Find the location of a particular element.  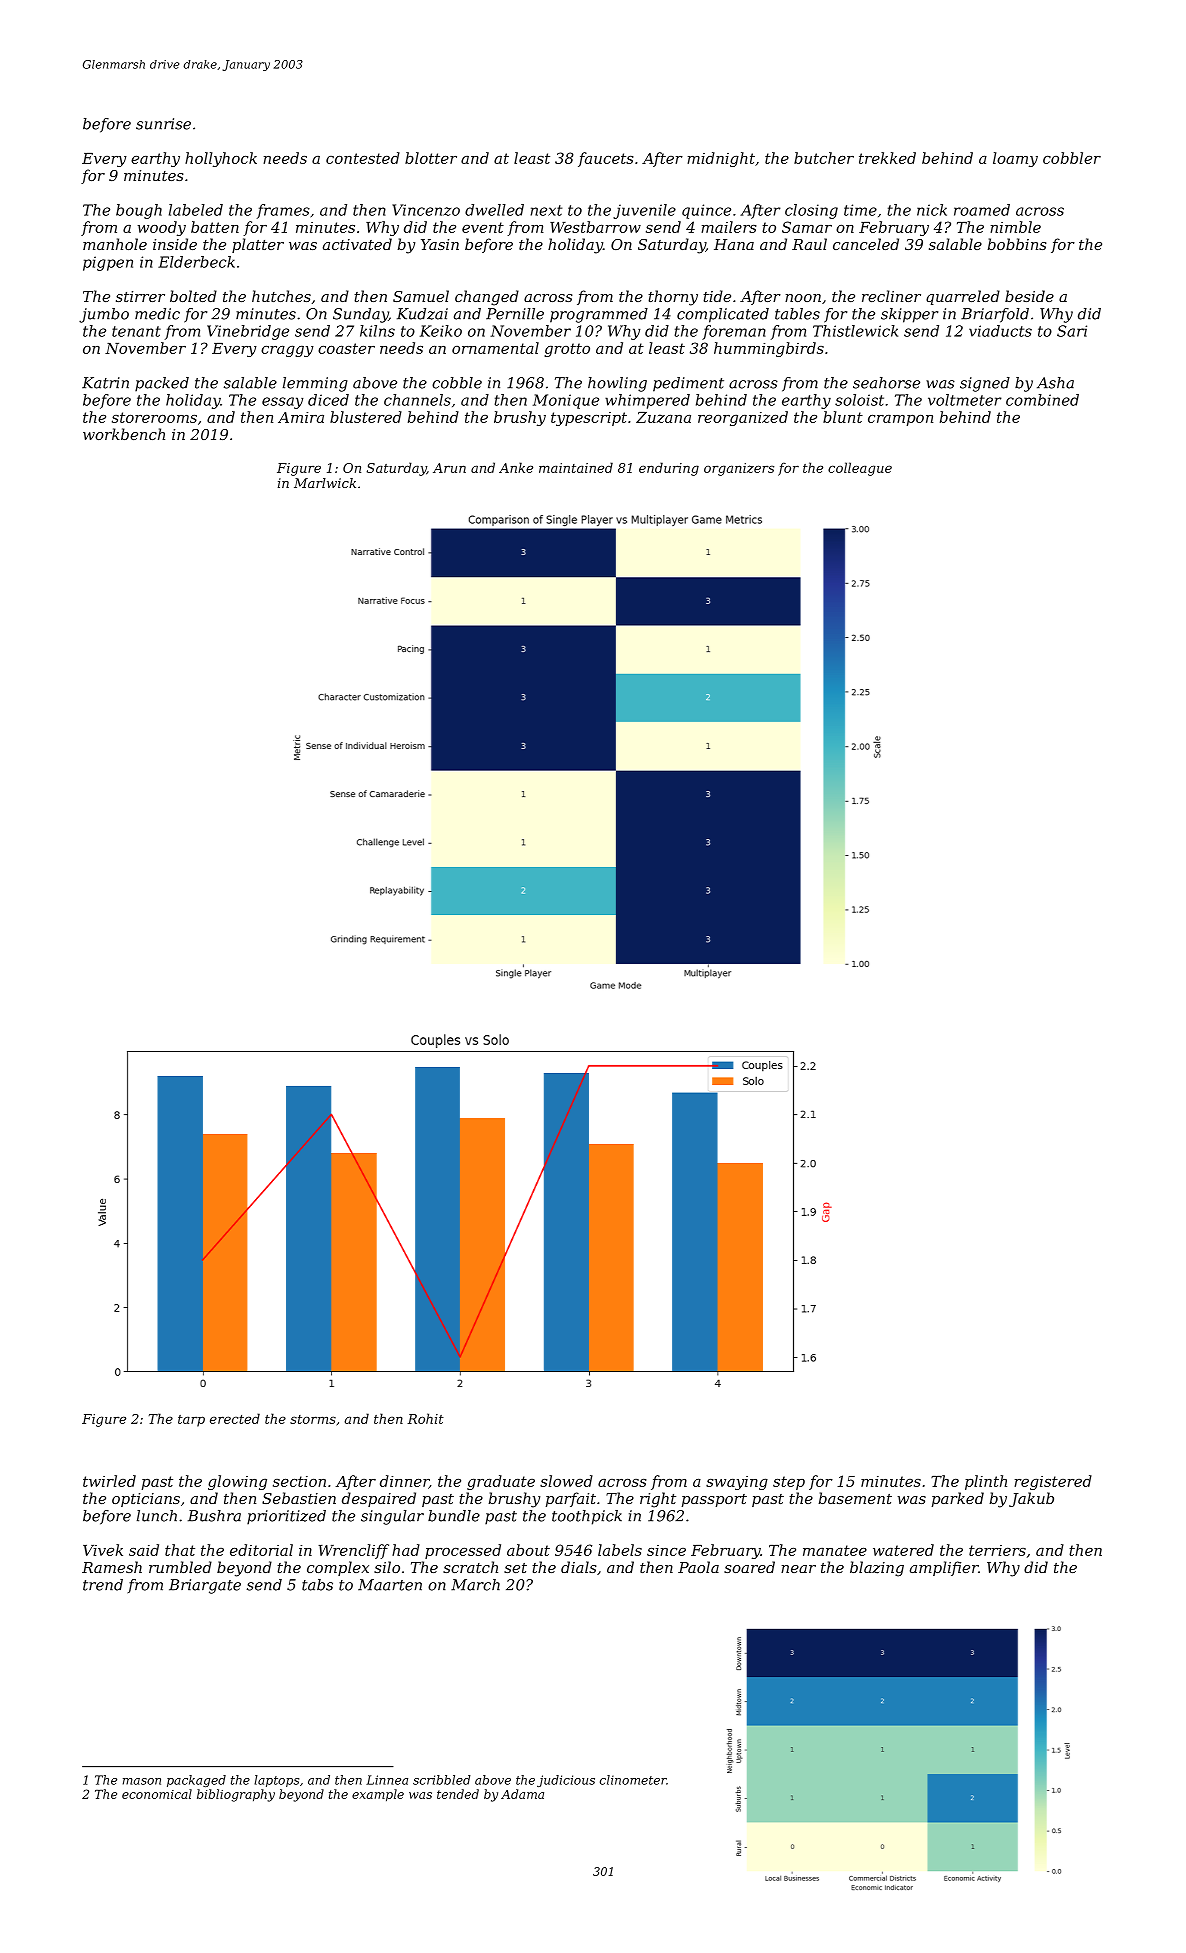

erected is located at coordinates (235, 1418).
